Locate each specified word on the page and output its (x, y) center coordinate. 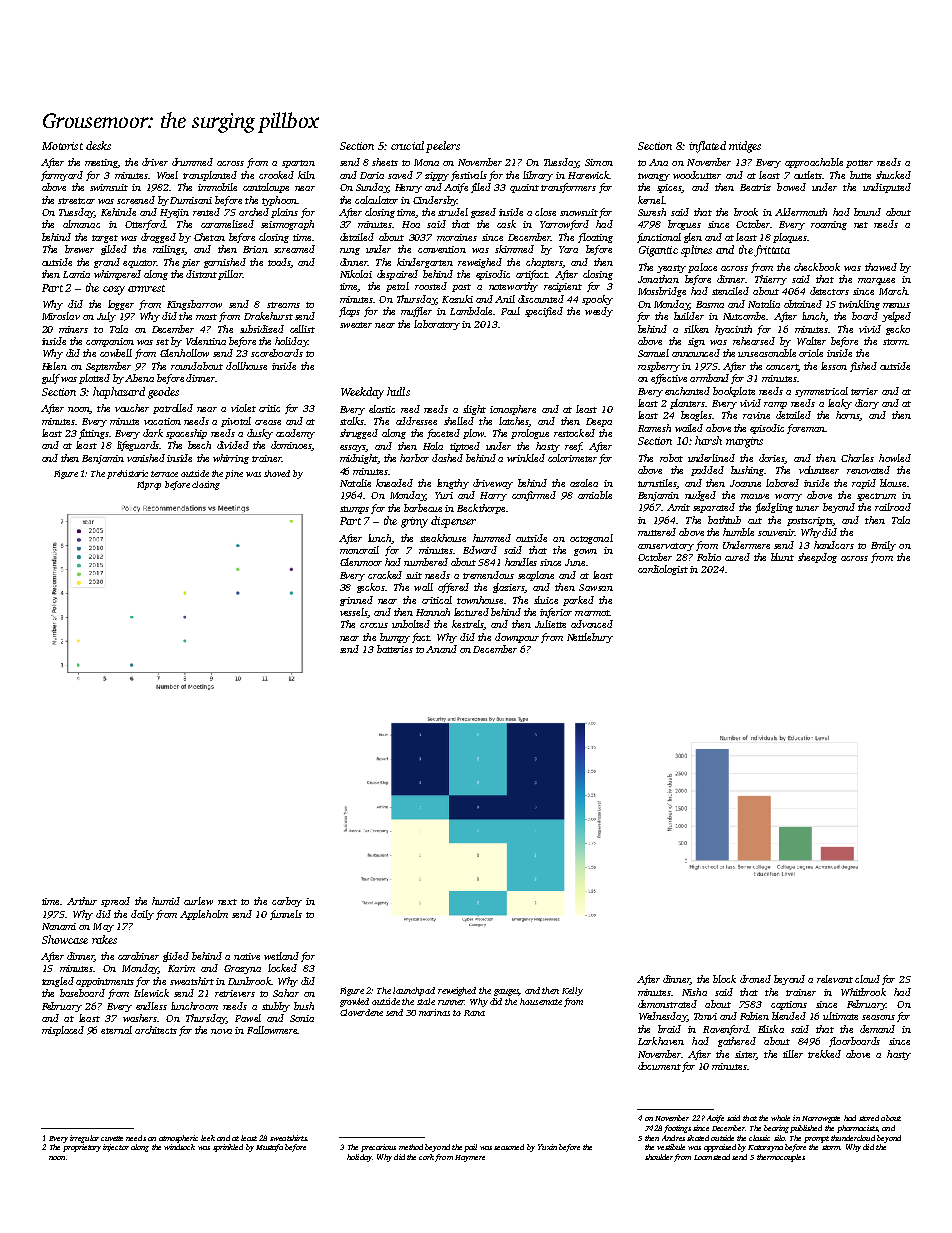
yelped (896, 317)
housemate (541, 1001)
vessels (354, 613)
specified (544, 312)
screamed (294, 249)
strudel (453, 212)
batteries (395, 649)
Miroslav (61, 316)
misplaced (63, 1031)
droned (755, 979)
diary (867, 404)
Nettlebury (590, 638)
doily (142, 915)
